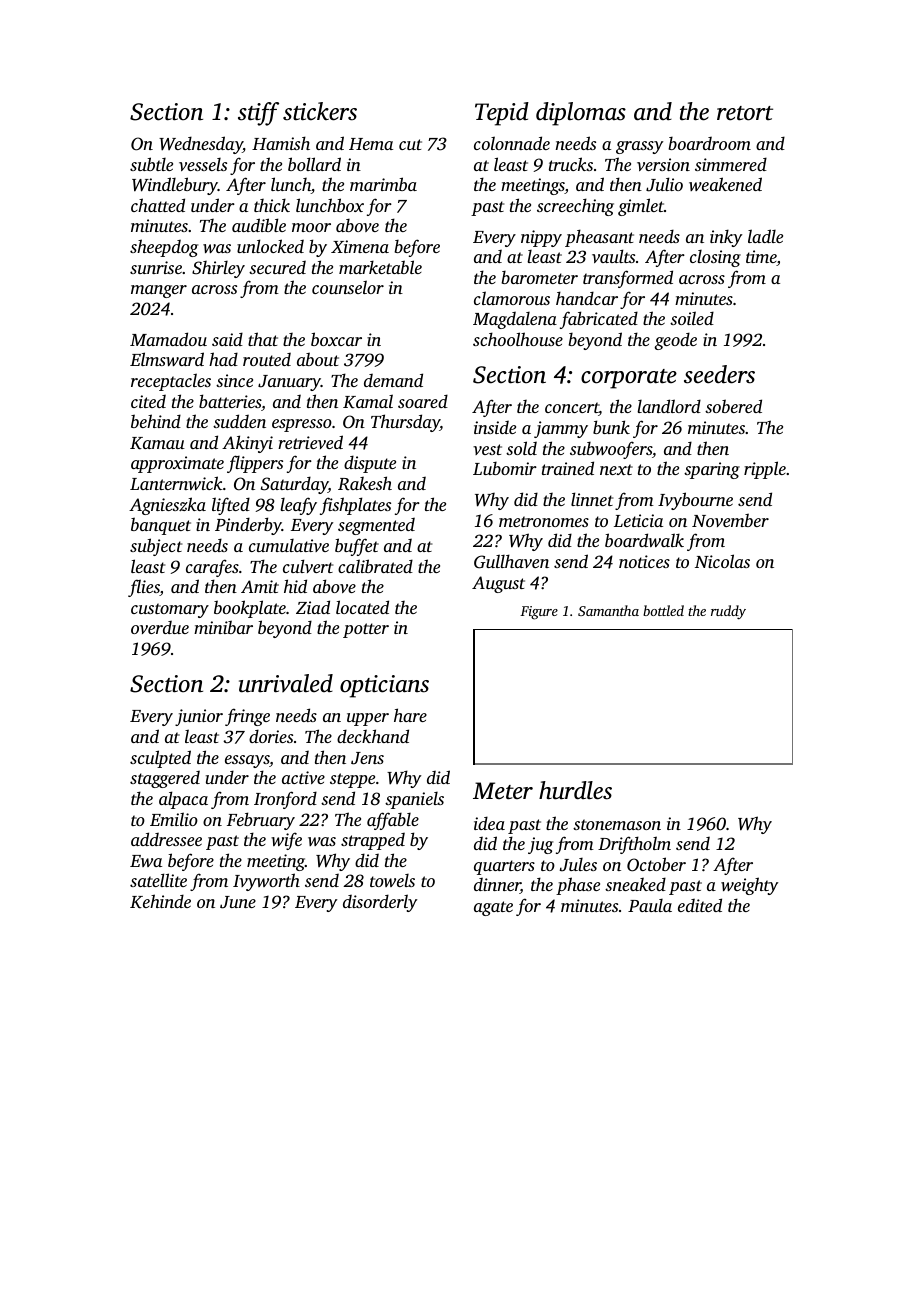  I want to click on segmented, so click(376, 526).
